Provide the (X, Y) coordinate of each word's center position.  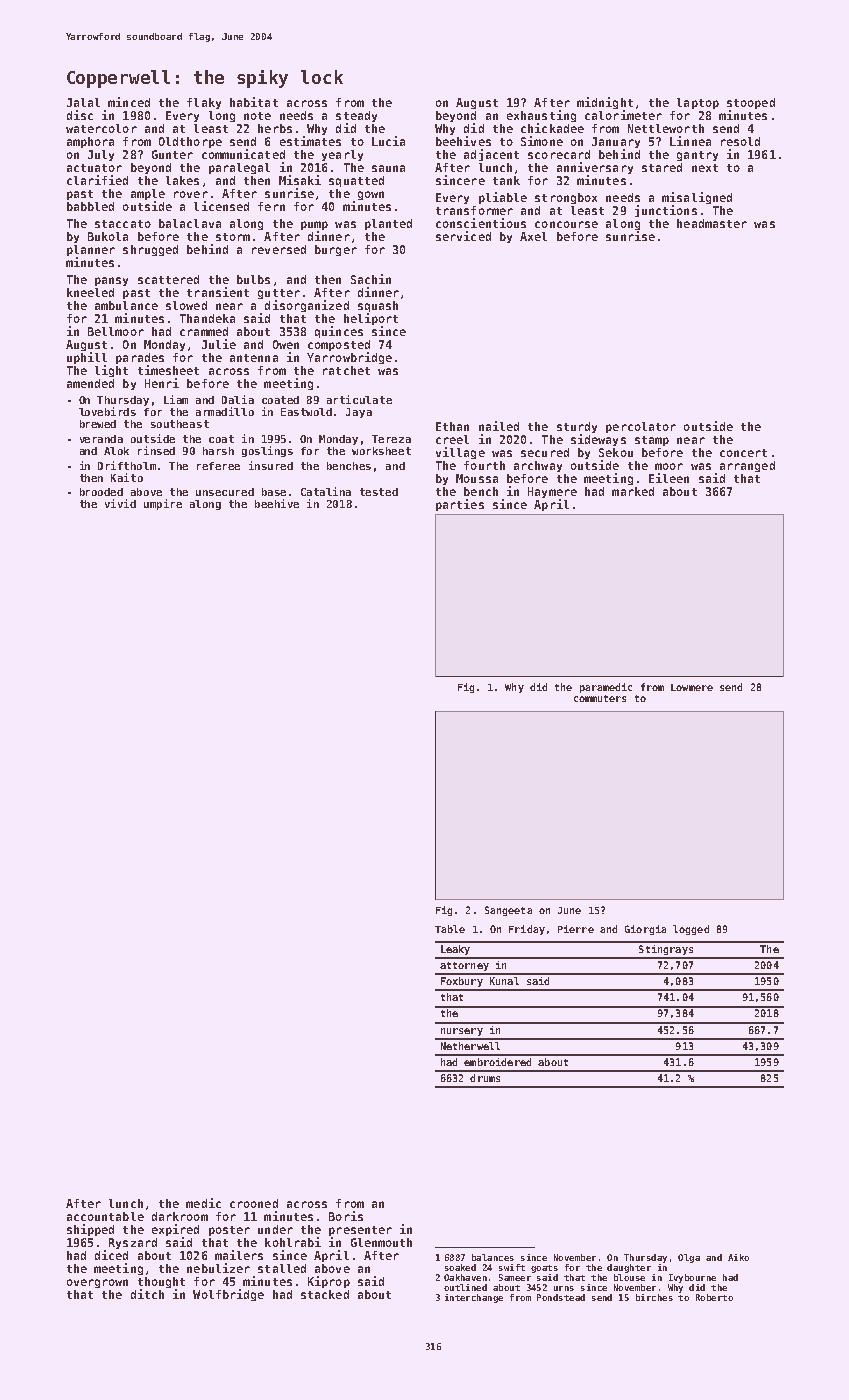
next (705, 168)
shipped (90, 1230)
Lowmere (692, 687)
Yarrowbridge (349, 358)
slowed (186, 305)
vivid (120, 503)
